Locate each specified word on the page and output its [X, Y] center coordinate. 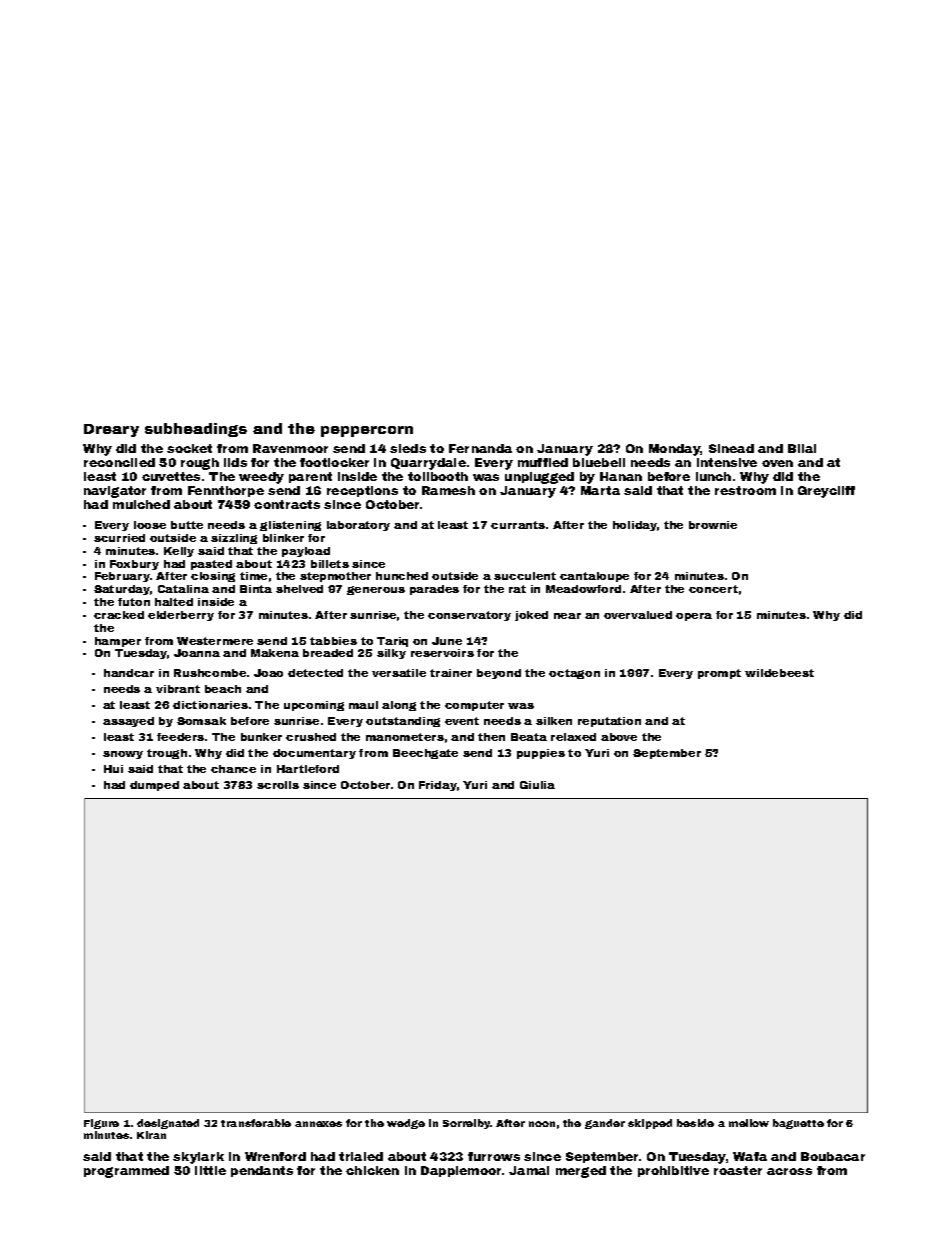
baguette [798, 1124]
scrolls [278, 785]
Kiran [151, 1135]
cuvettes [171, 476]
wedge [406, 1124]
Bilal [802, 448]
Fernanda [480, 448]
